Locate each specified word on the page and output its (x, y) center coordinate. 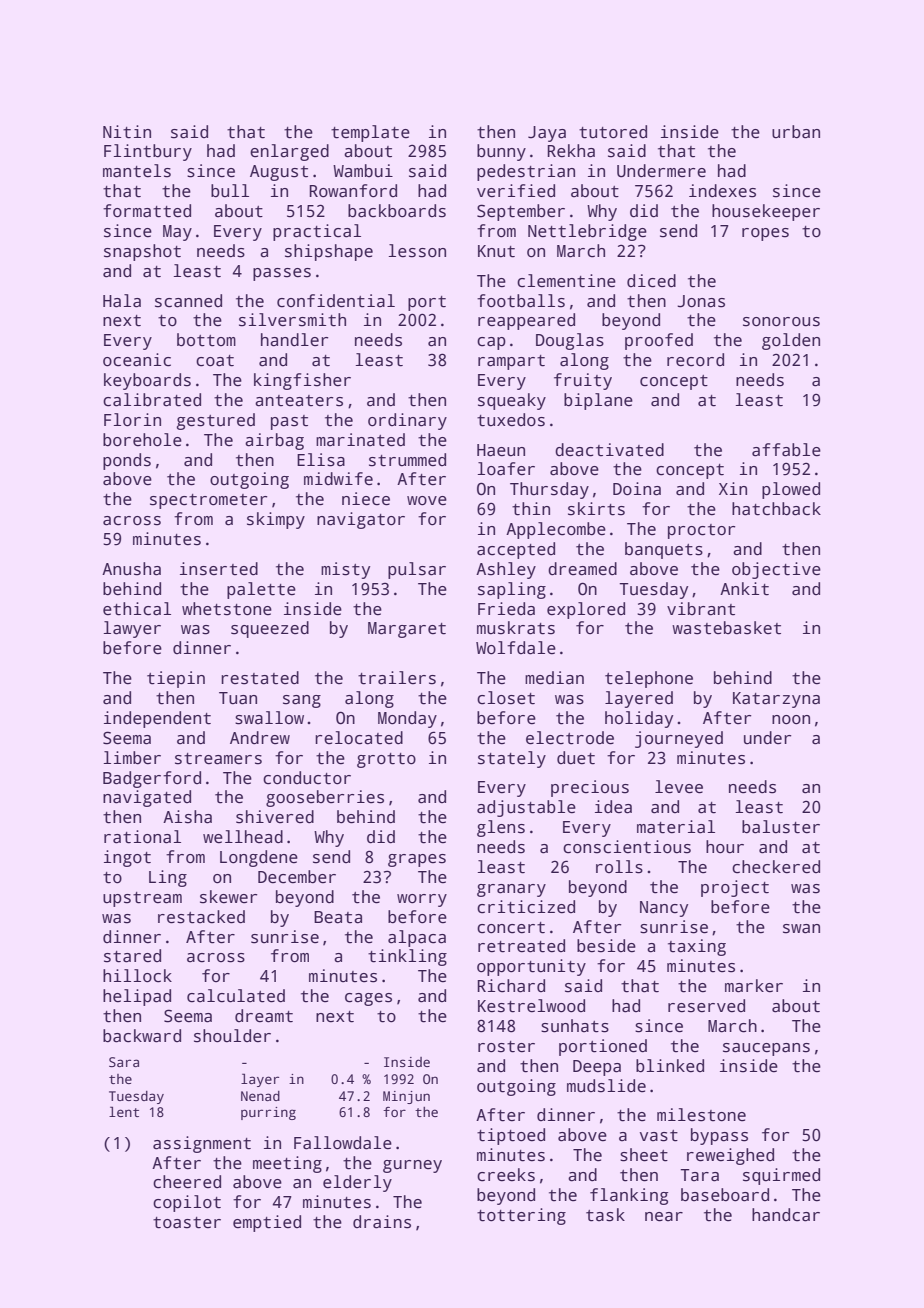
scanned (188, 301)
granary (511, 890)
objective (776, 570)
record (695, 360)
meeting (287, 1164)
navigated (147, 798)
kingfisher (302, 381)
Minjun (406, 1097)
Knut (496, 251)
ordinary (407, 421)
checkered (776, 867)
